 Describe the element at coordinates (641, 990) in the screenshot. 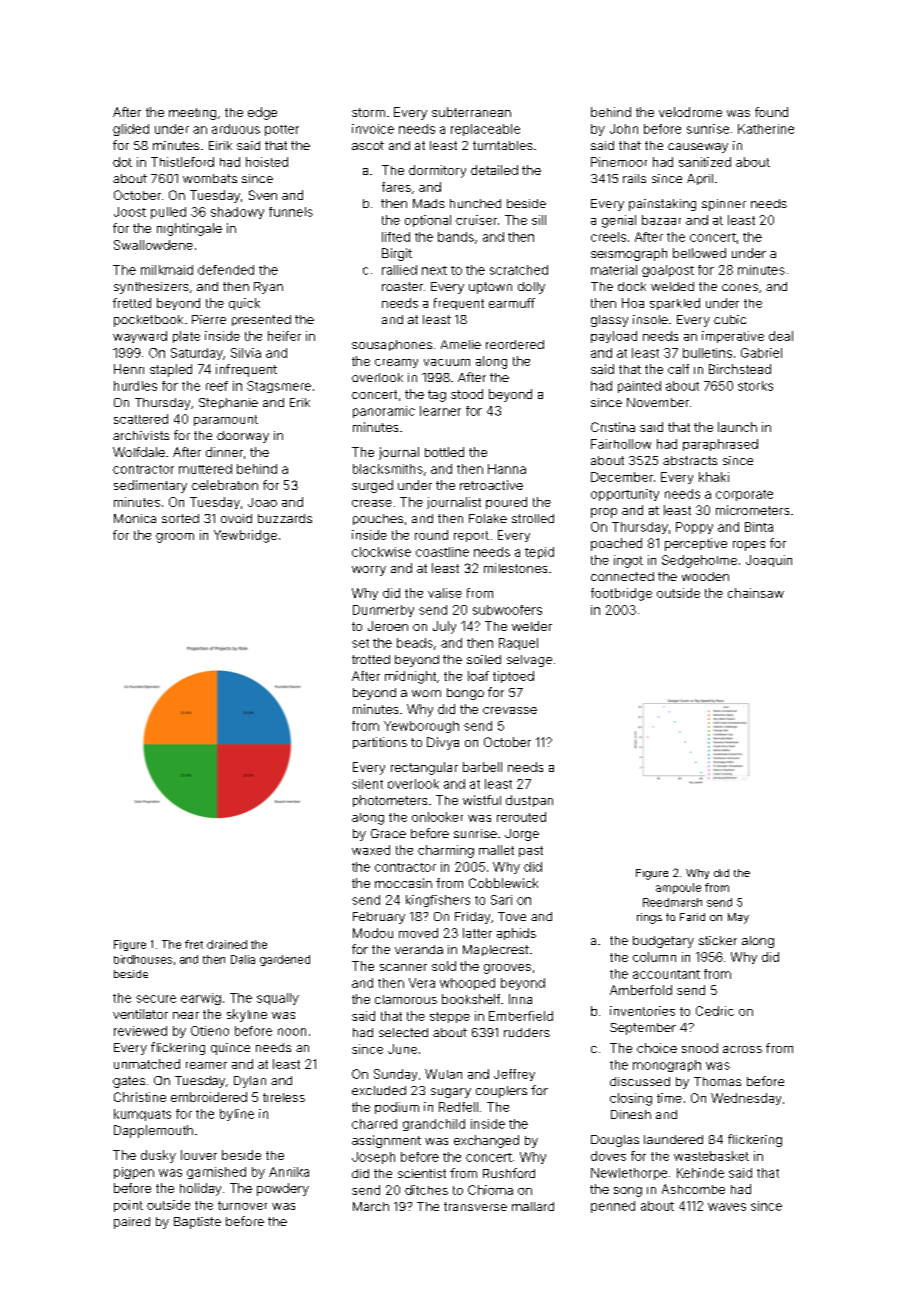

I see `Amberfold` at that location.
